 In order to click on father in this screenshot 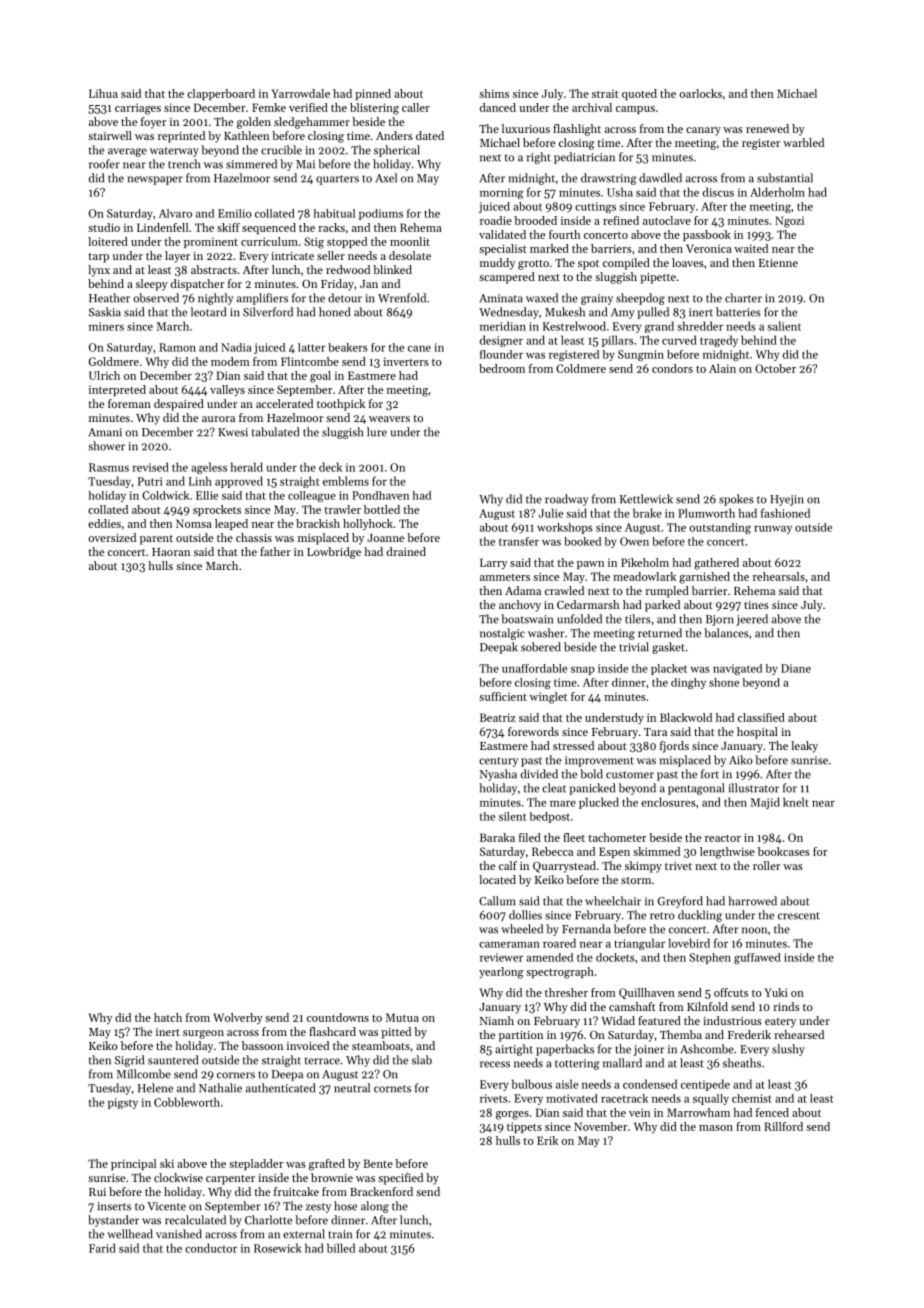, I will do `click(275, 551)`.
